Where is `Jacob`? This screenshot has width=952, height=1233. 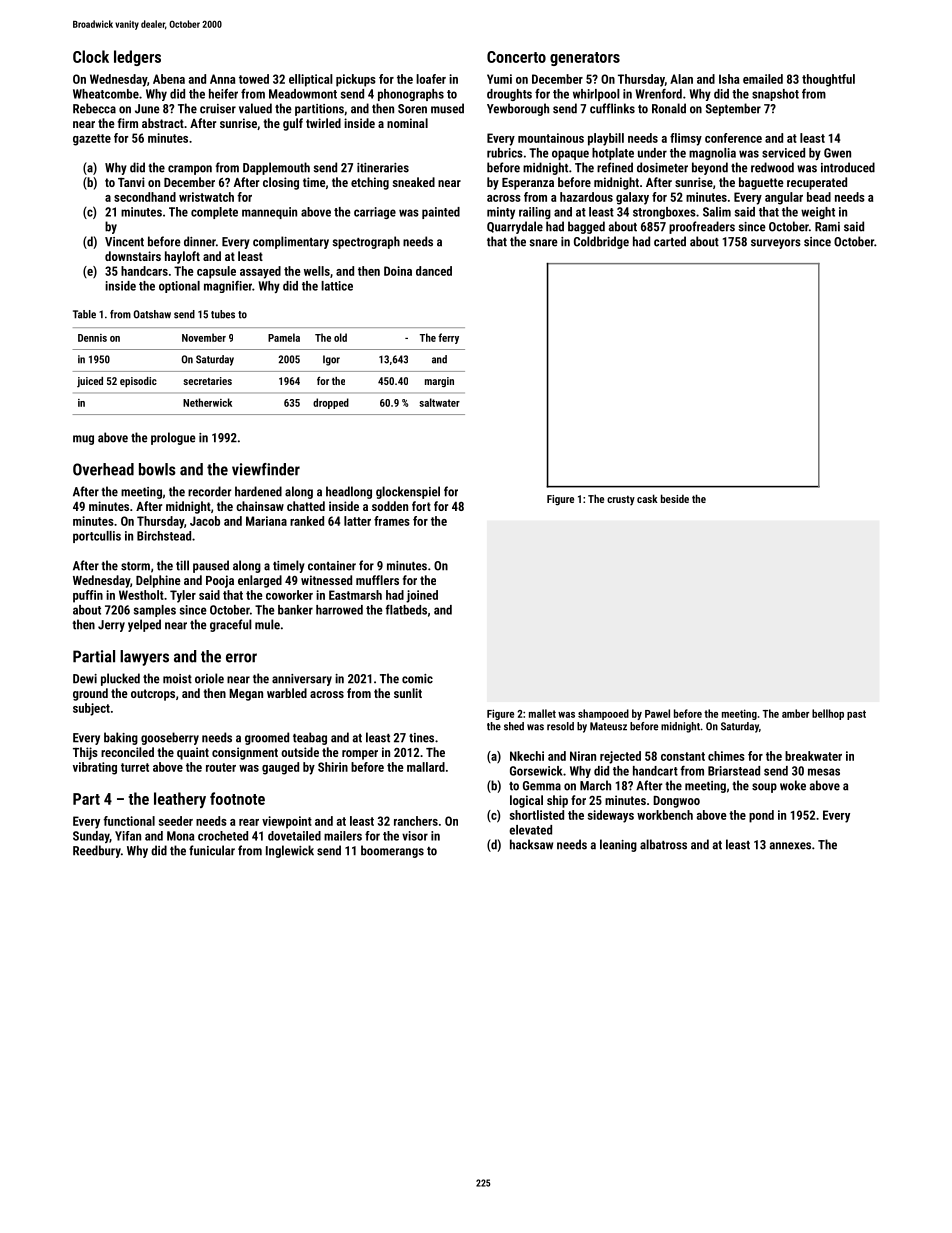
Jacob is located at coordinates (205, 521).
